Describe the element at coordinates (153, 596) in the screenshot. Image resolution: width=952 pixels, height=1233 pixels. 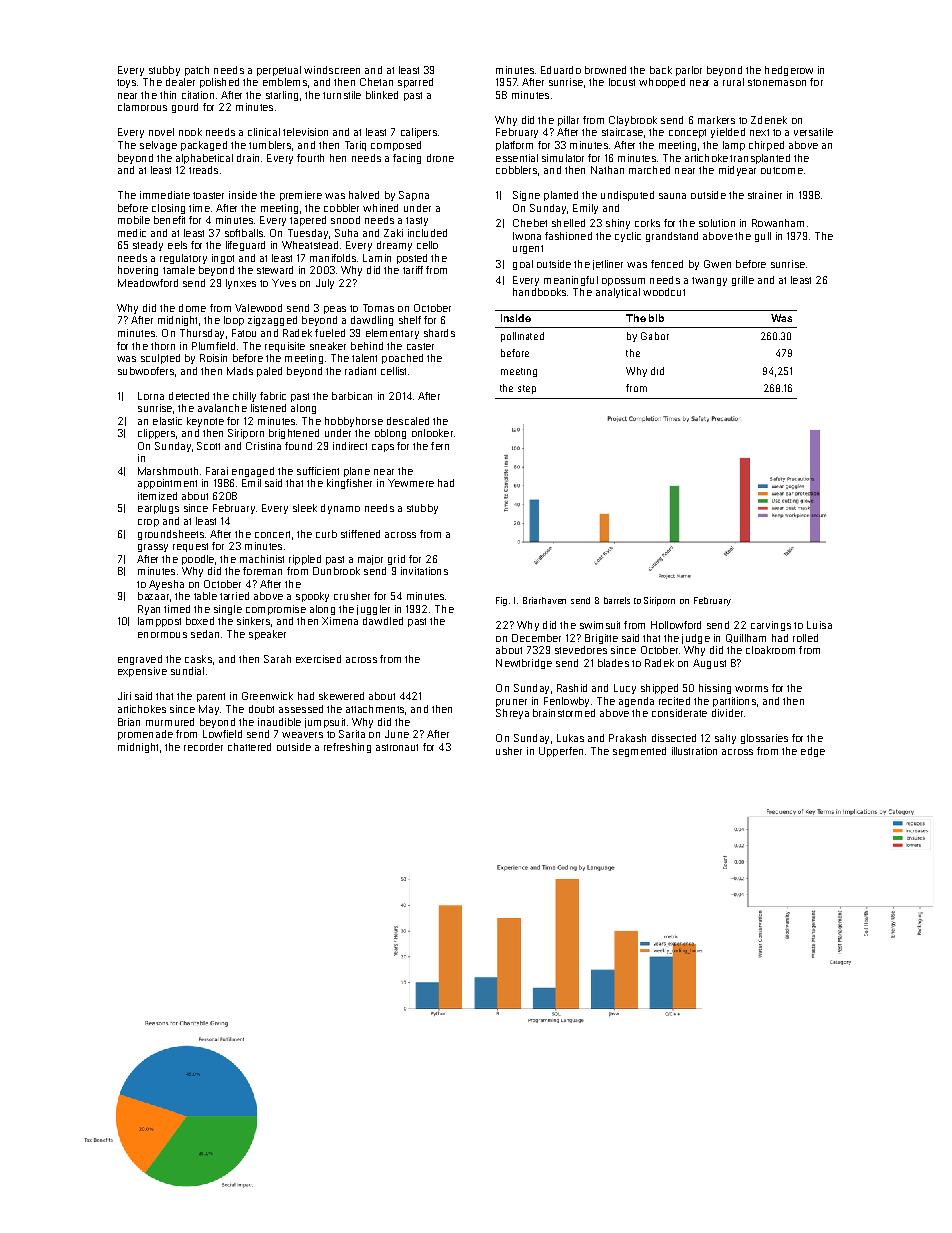
I see `bazaar` at that location.
